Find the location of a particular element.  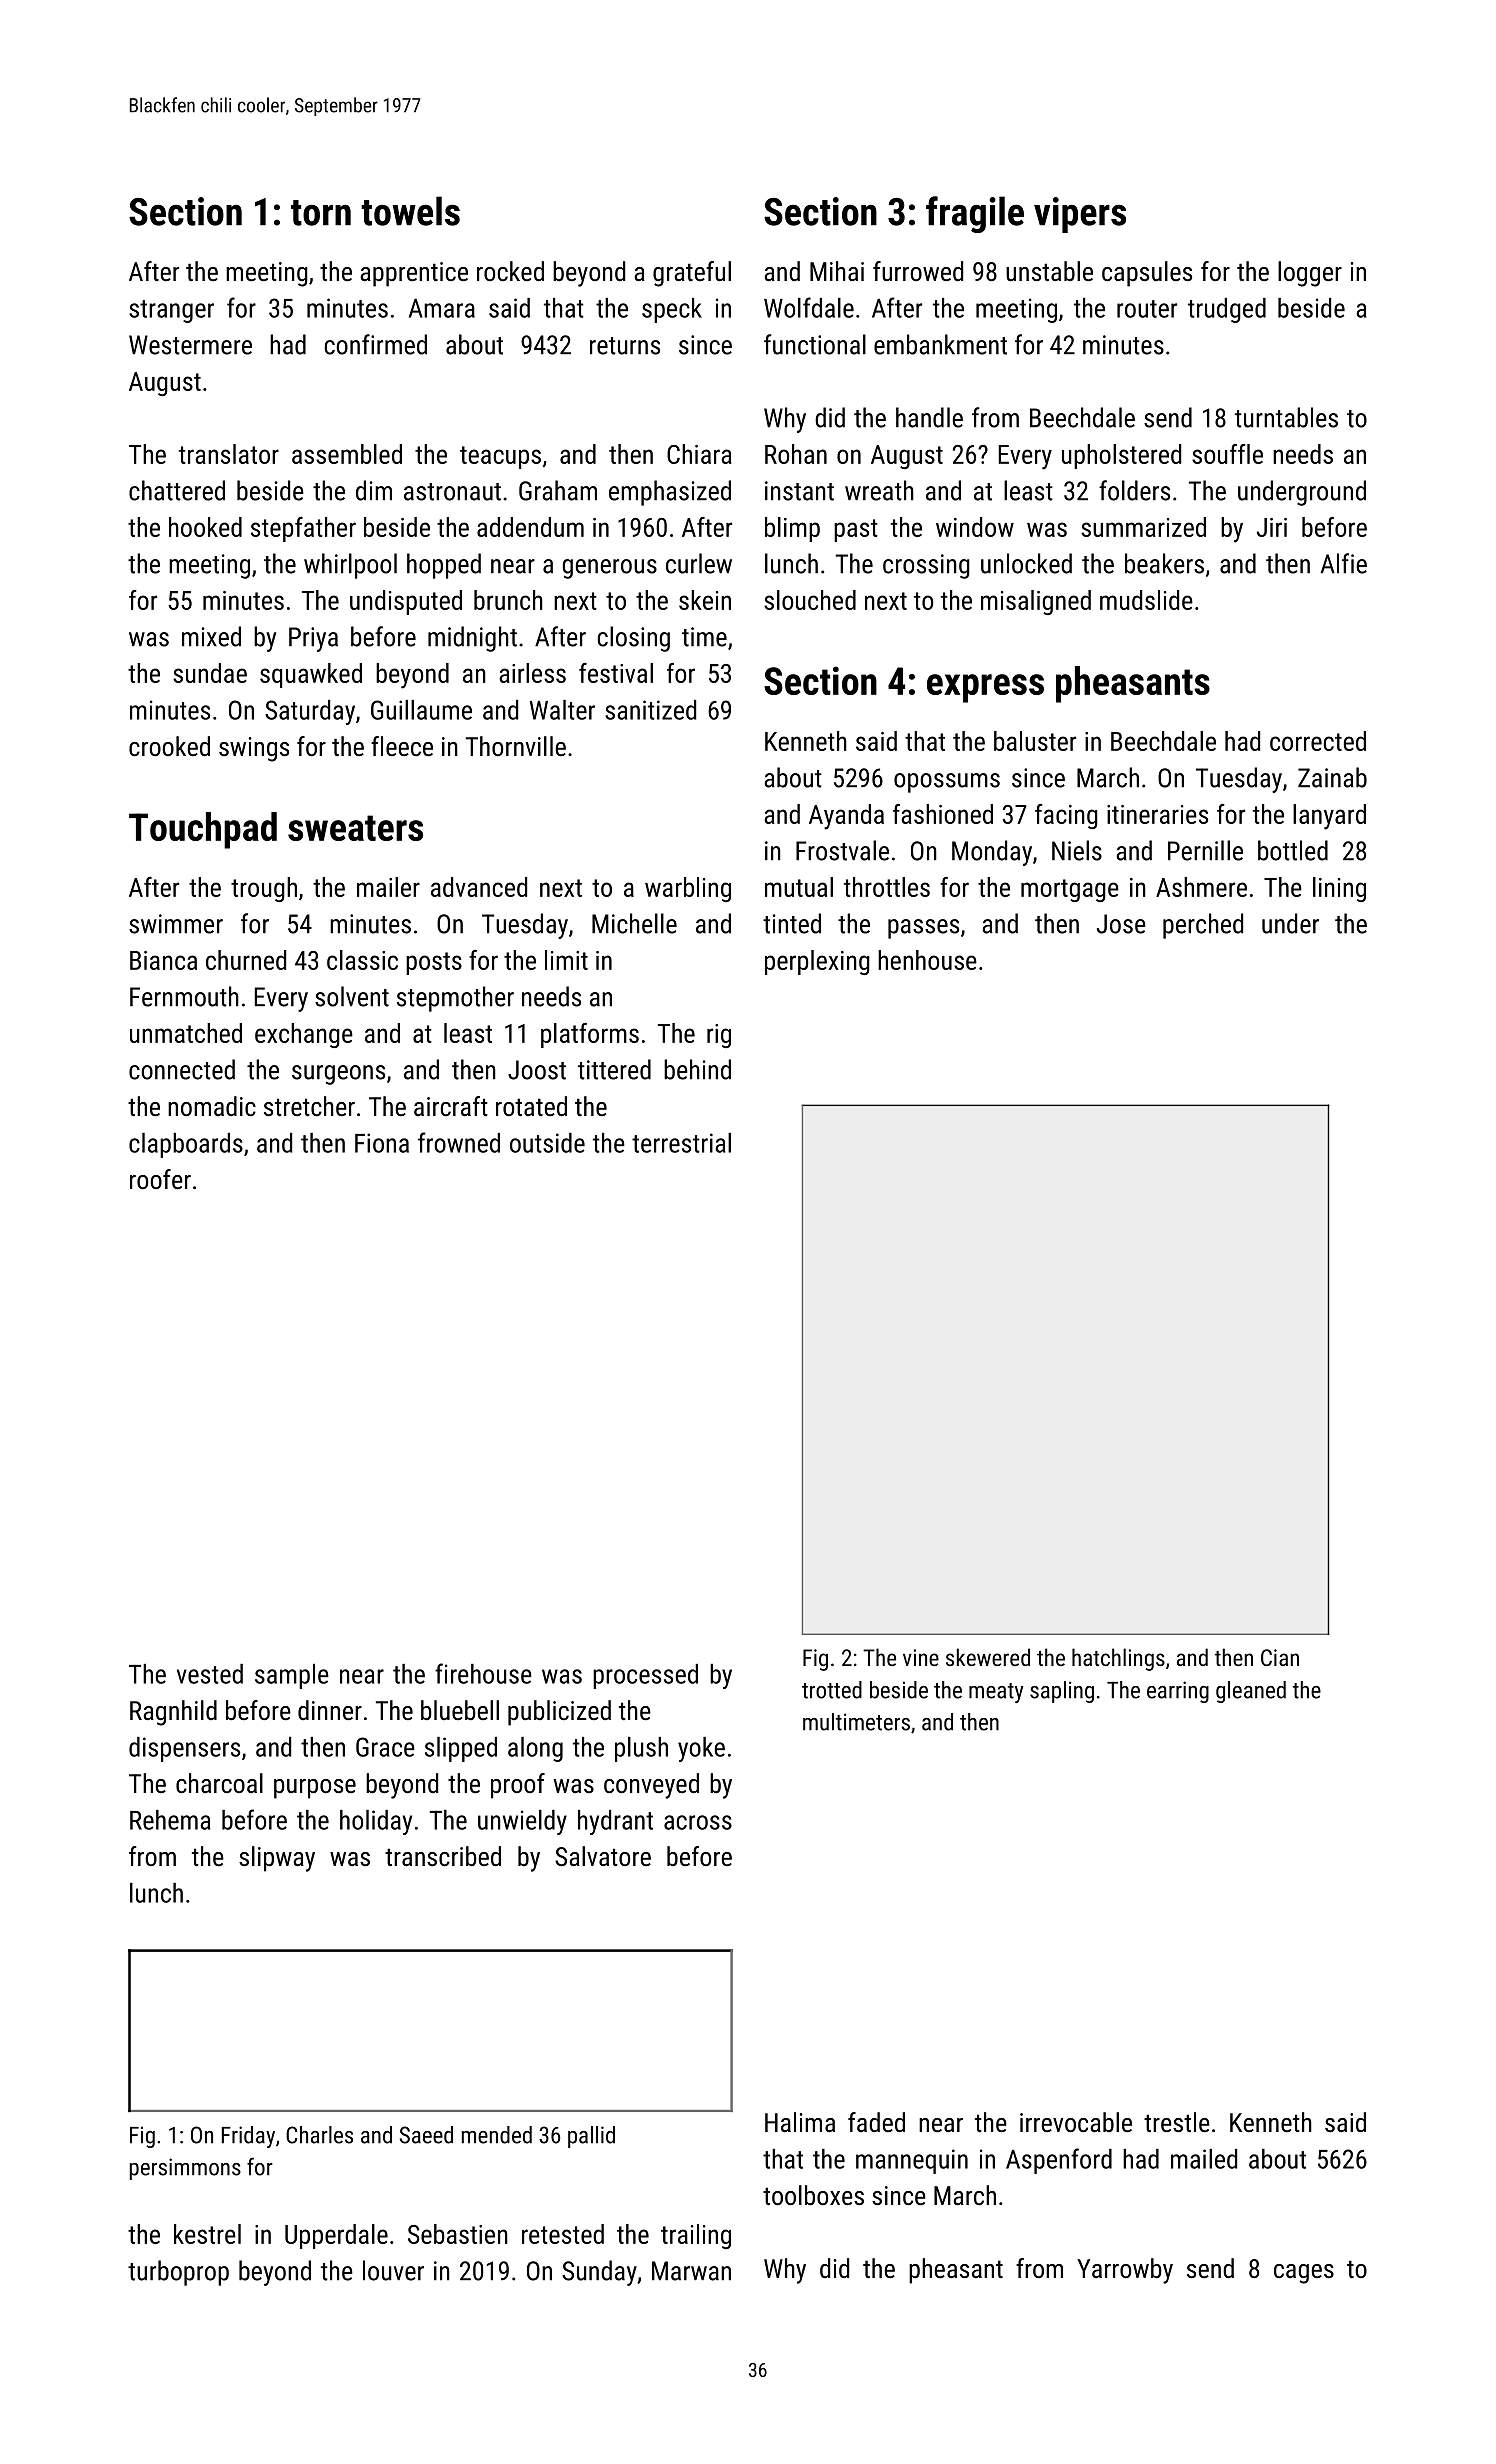

handle is located at coordinates (929, 417).
